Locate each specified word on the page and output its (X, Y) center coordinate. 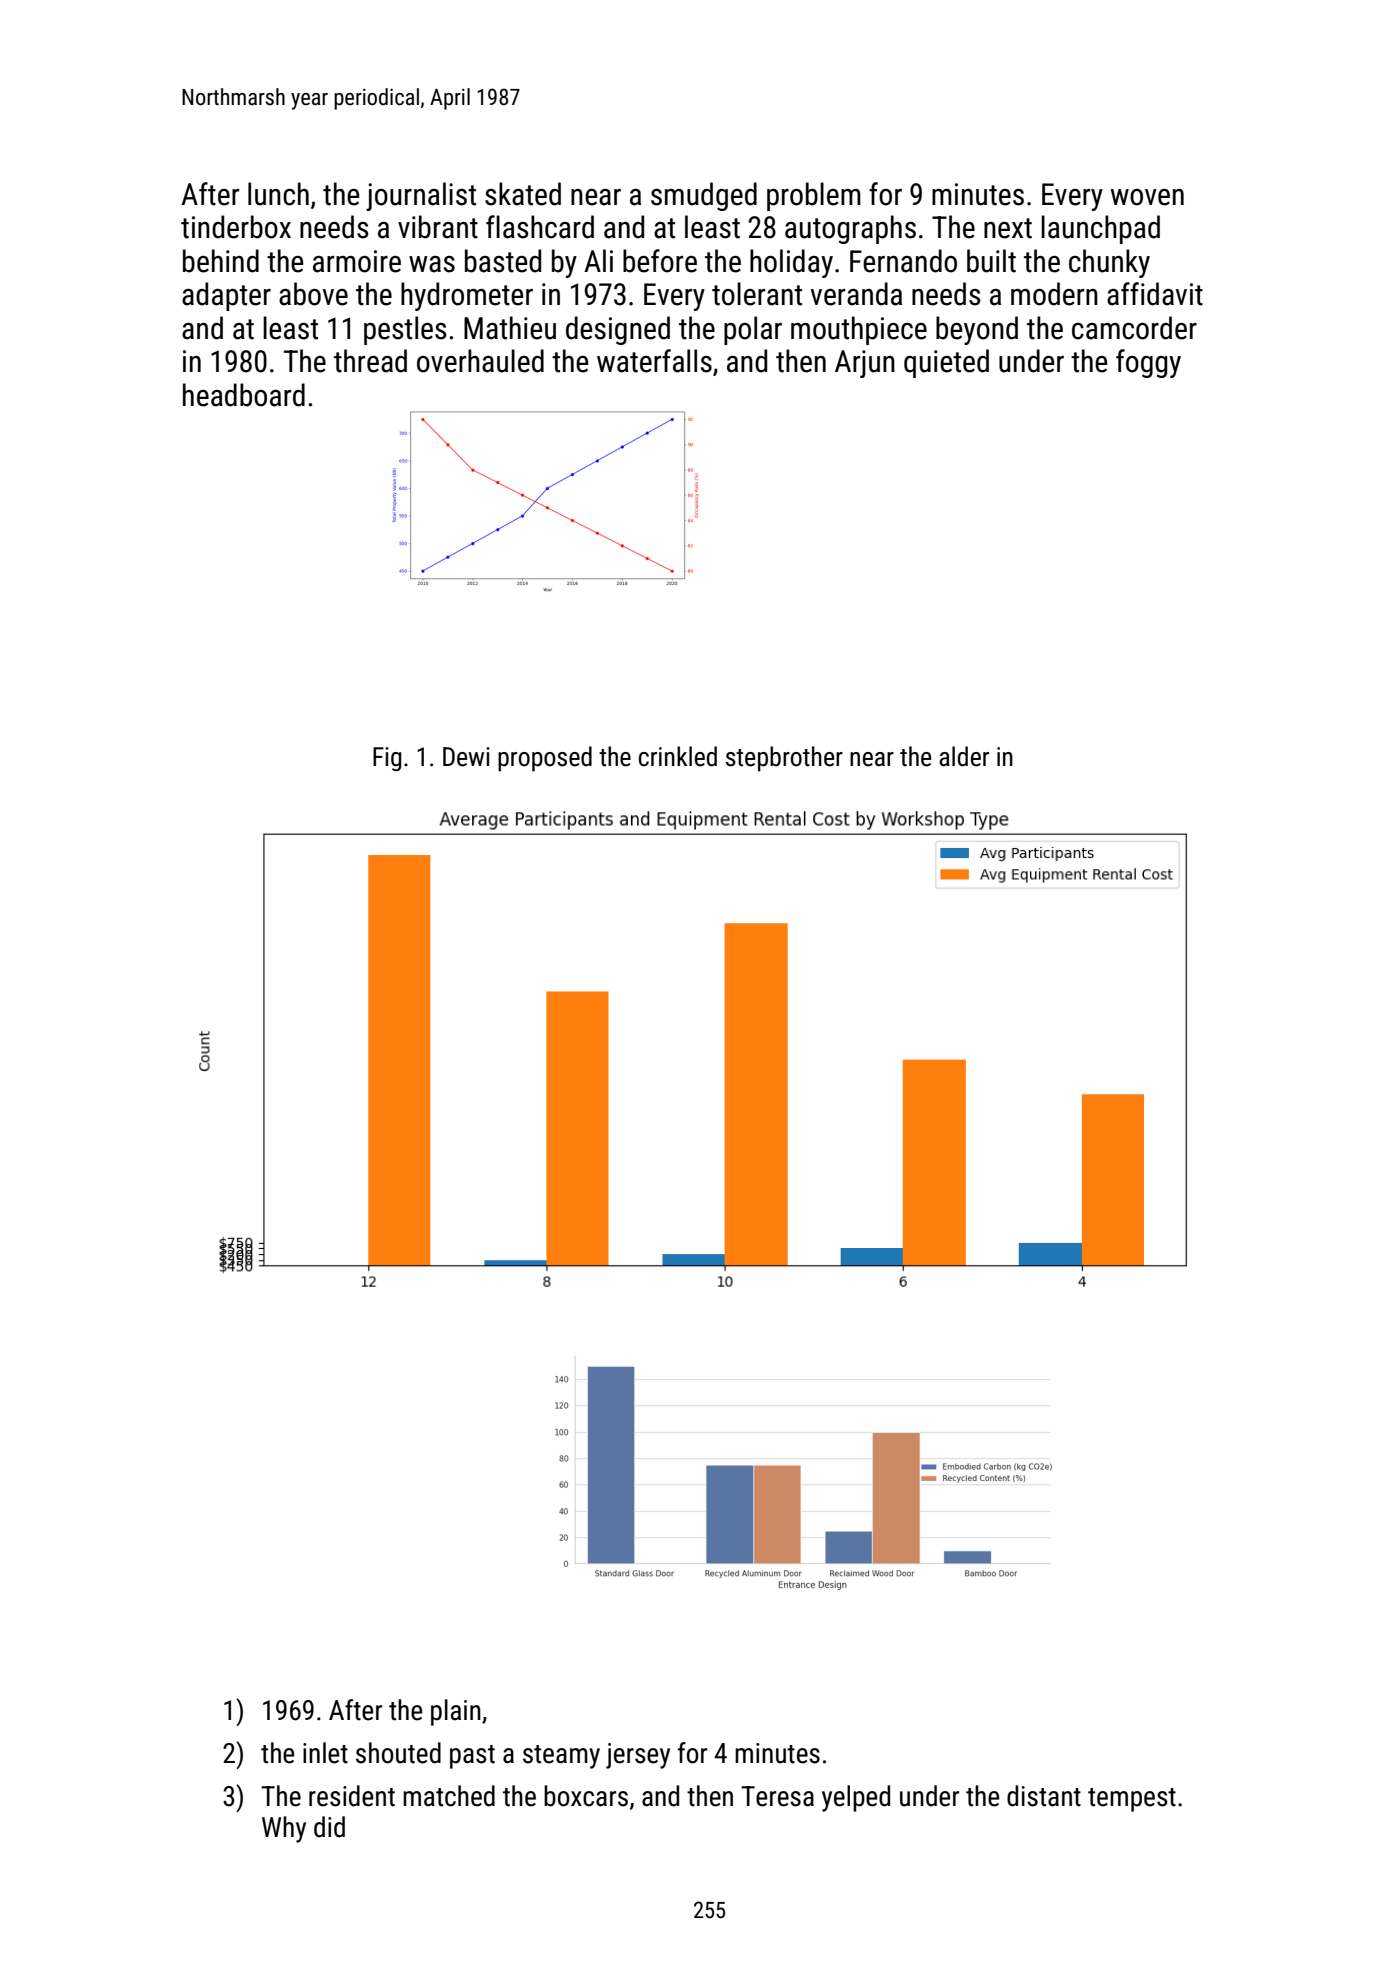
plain (456, 1712)
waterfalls (654, 361)
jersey (638, 1756)
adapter (226, 296)
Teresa (777, 1796)
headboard (244, 395)
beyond (977, 330)
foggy (1148, 363)
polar (753, 330)
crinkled (678, 756)
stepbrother (784, 759)
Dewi (466, 757)
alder (964, 756)
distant (1044, 1796)
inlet (325, 1753)
